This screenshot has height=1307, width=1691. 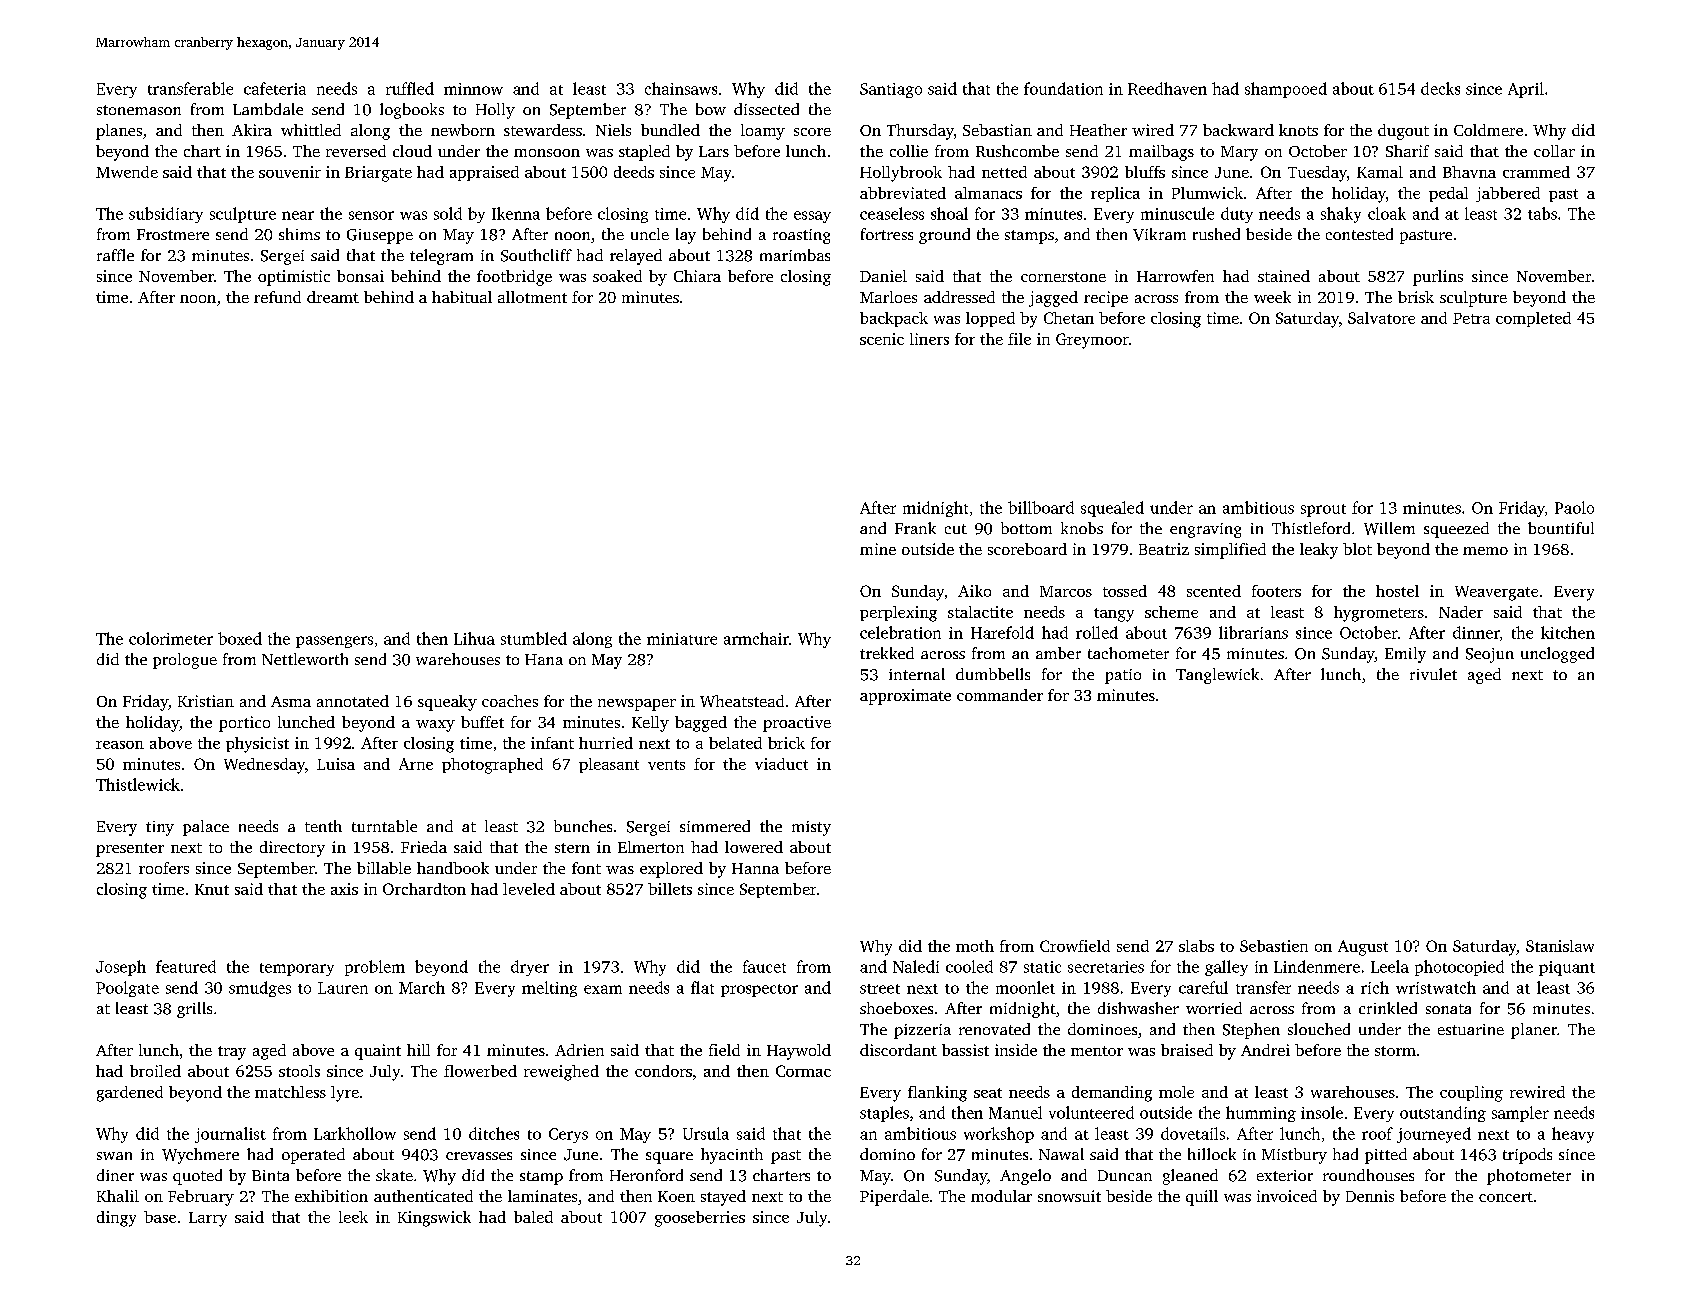 I want to click on vents, so click(x=666, y=765).
